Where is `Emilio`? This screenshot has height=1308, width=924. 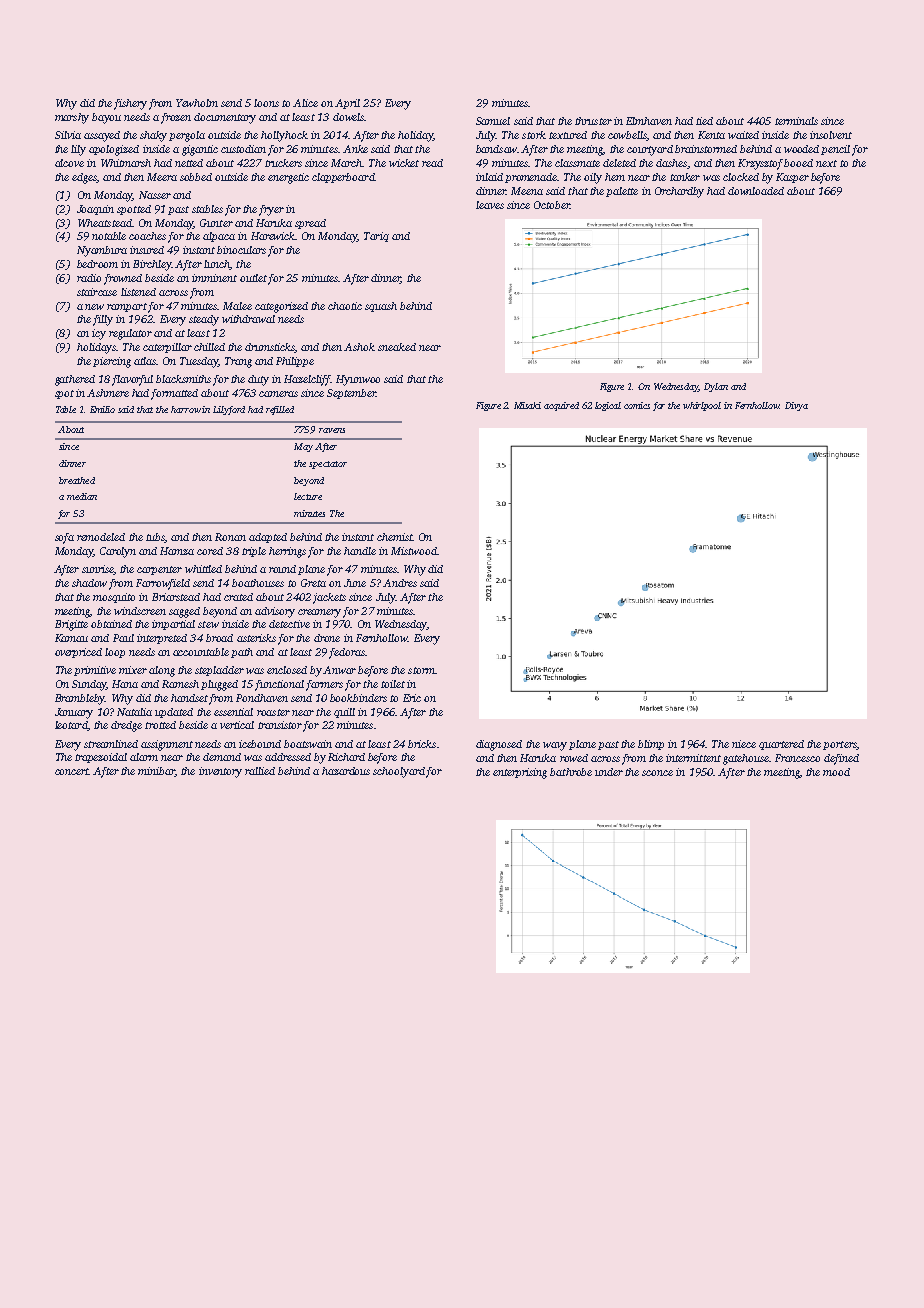
Emilio is located at coordinates (102, 409).
